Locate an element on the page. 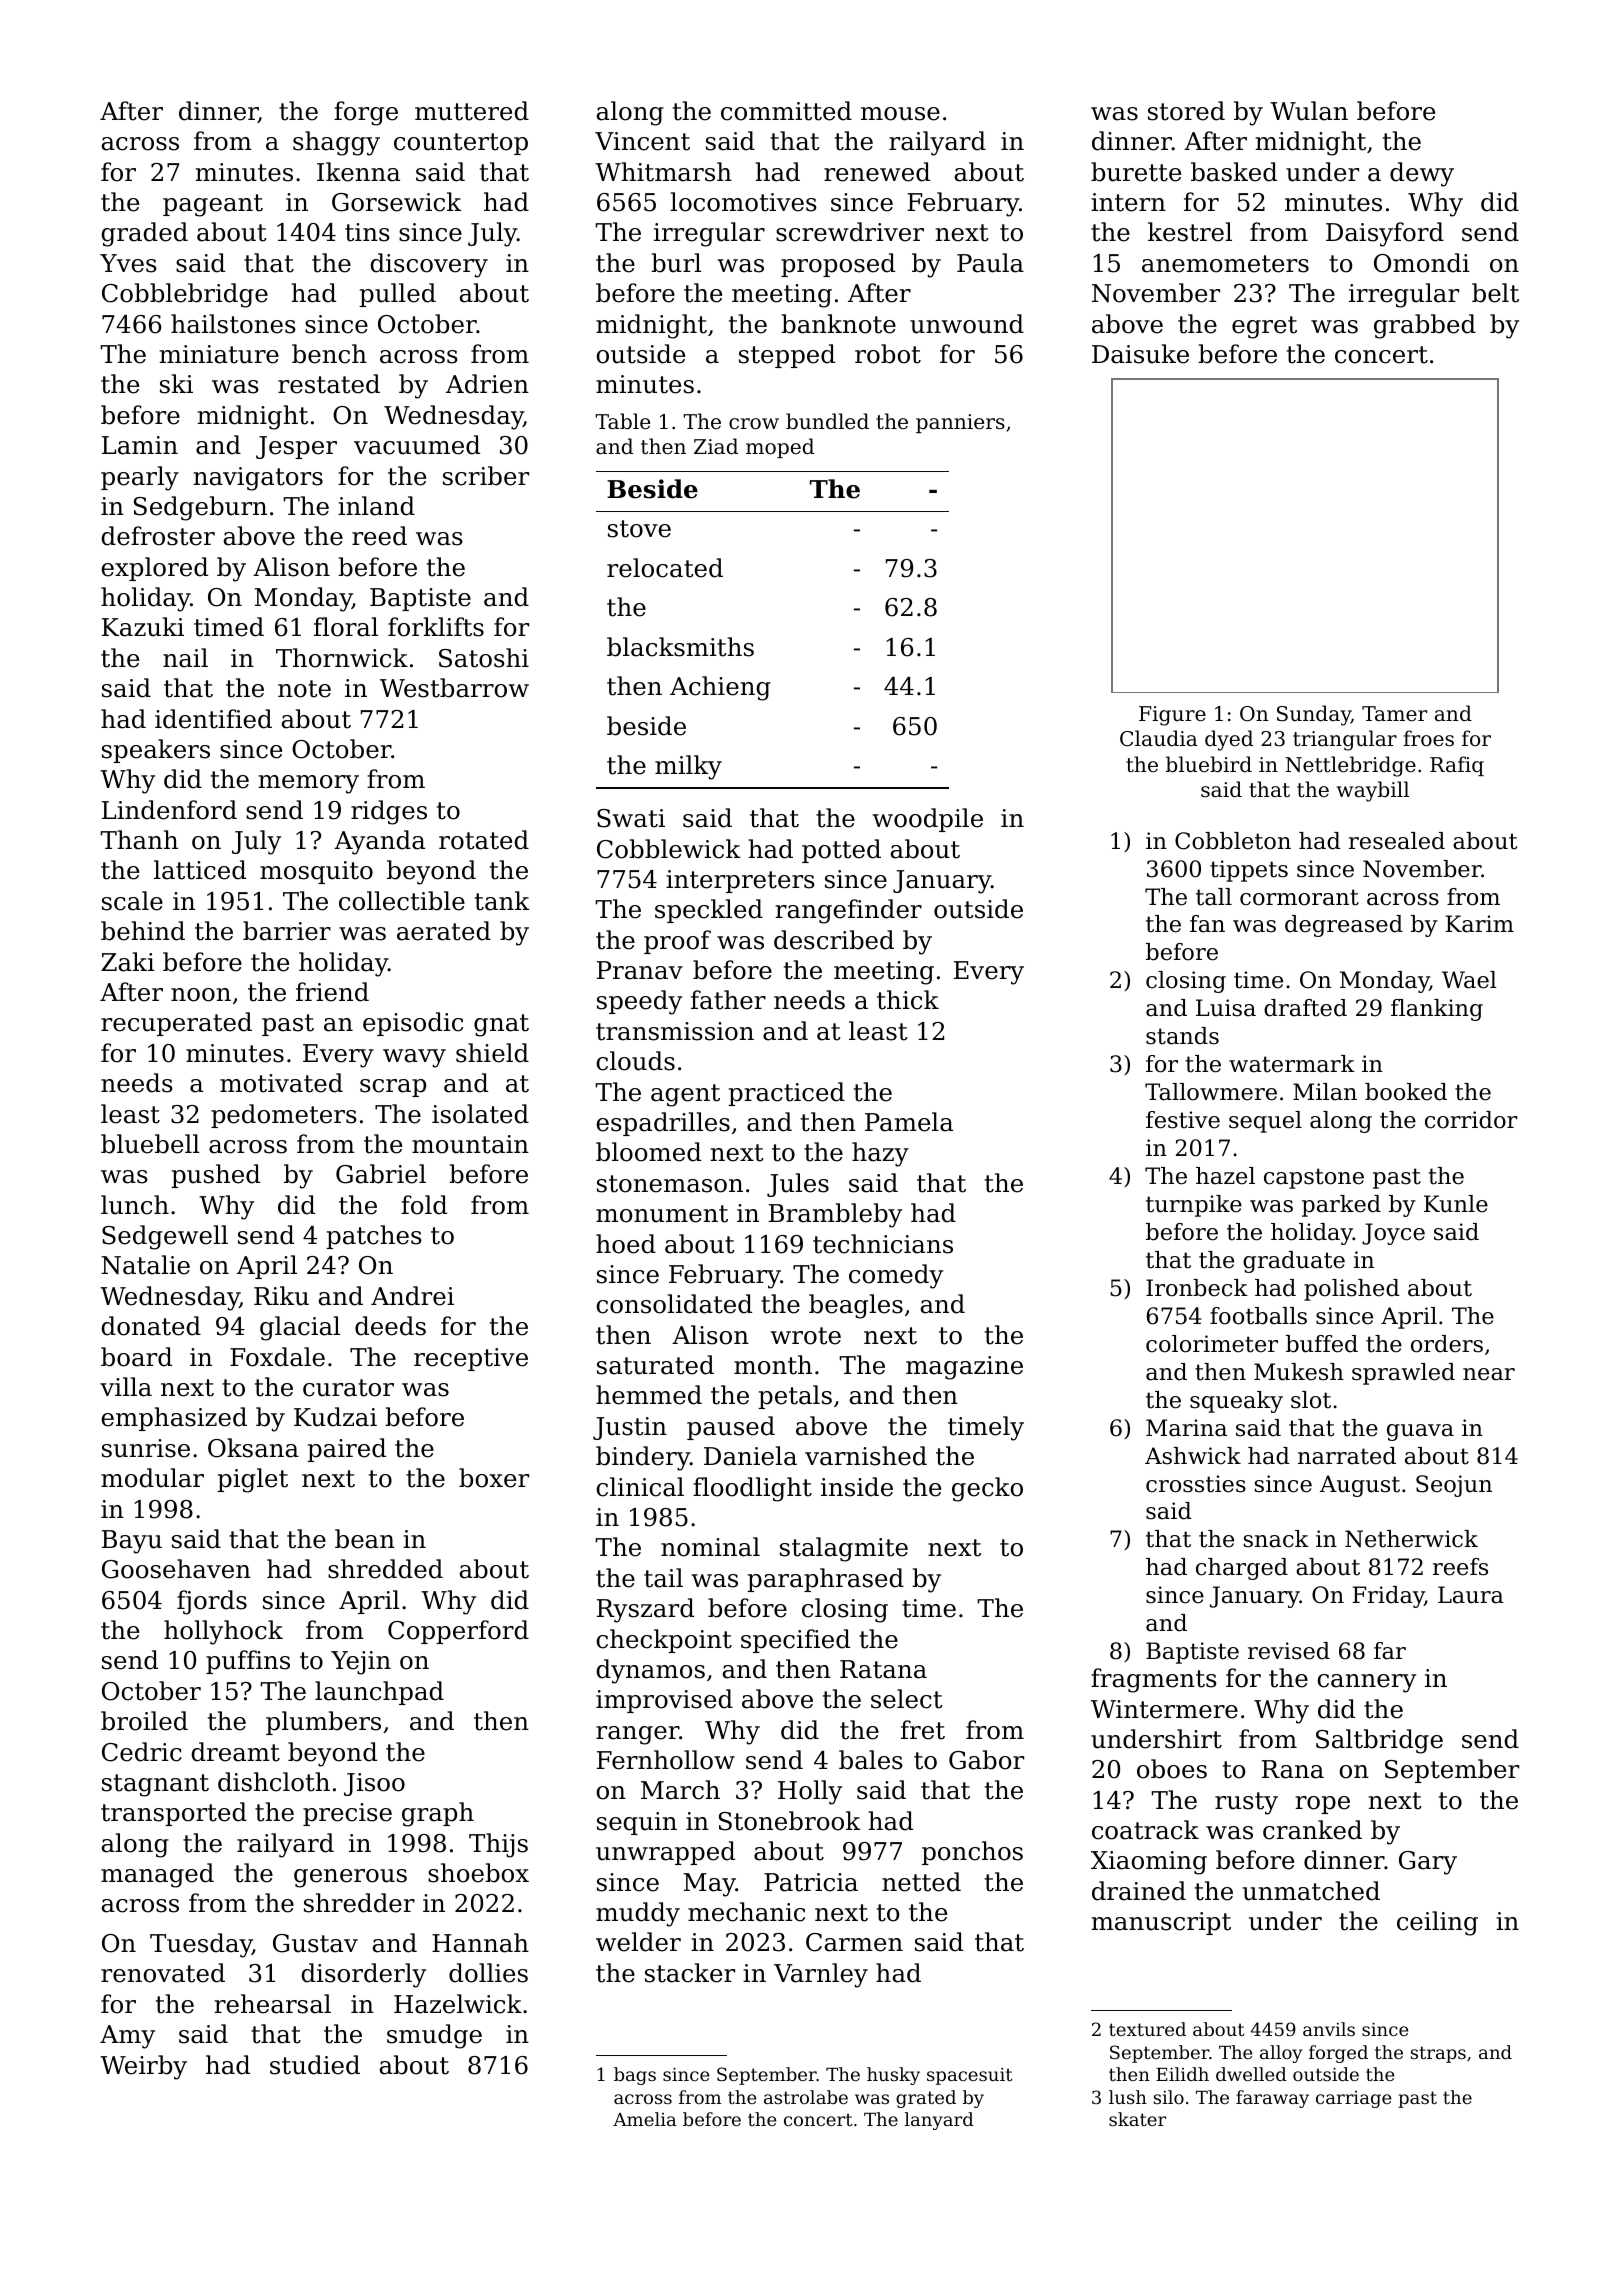 Image resolution: width=1620 pixels, height=2292 pixels. Achieng is located at coordinates (720, 688).
